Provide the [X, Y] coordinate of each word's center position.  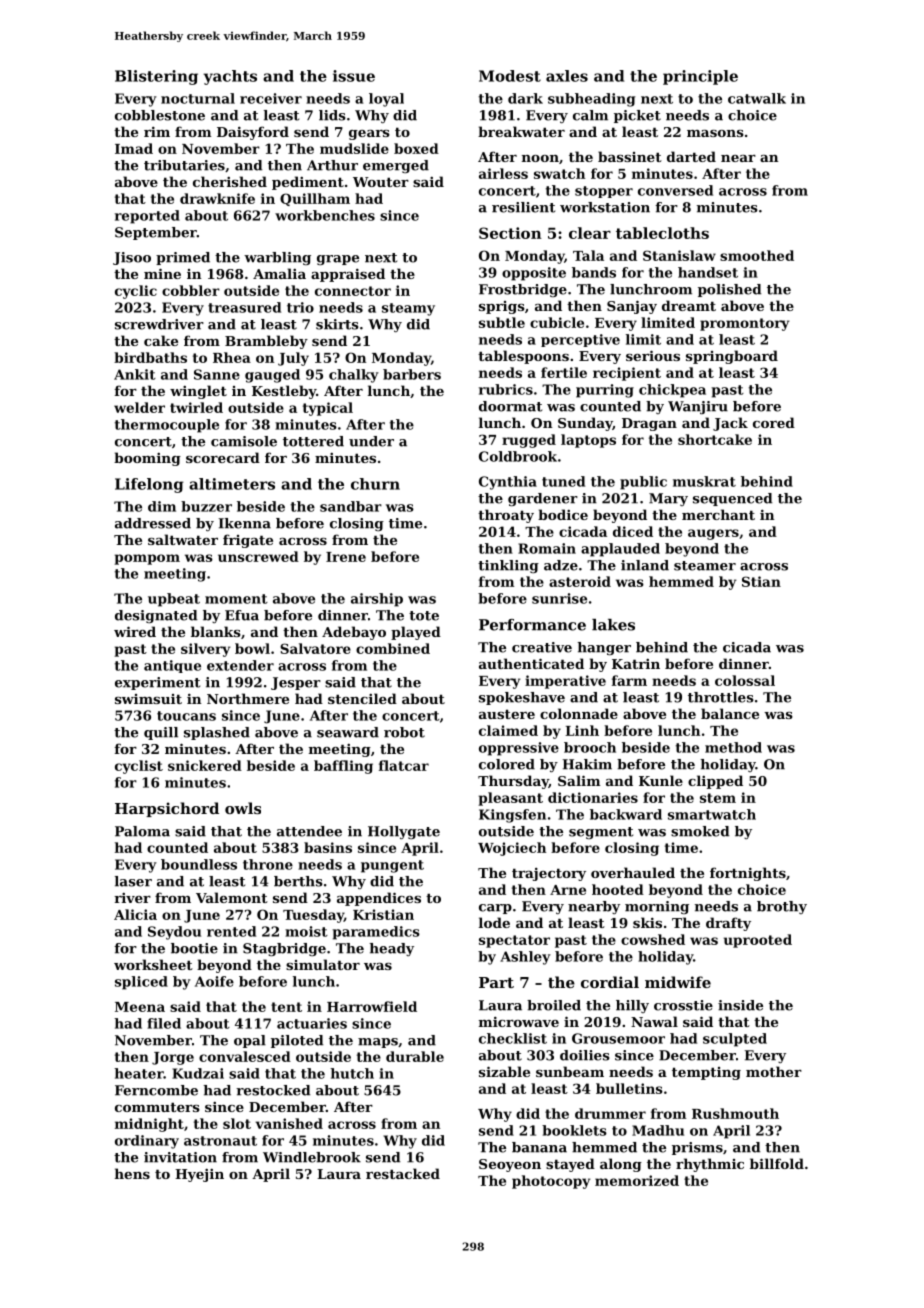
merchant [718, 514]
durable [415, 1056]
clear [590, 233]
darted [691, 156]
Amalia [279, 273]
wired [135, 631]
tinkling [508, 566]
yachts [230, 77]
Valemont [232, 897]
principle [700, 77]
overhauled [633, 872]
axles [567, 76]
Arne [568, 890]
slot [237, 1123]
